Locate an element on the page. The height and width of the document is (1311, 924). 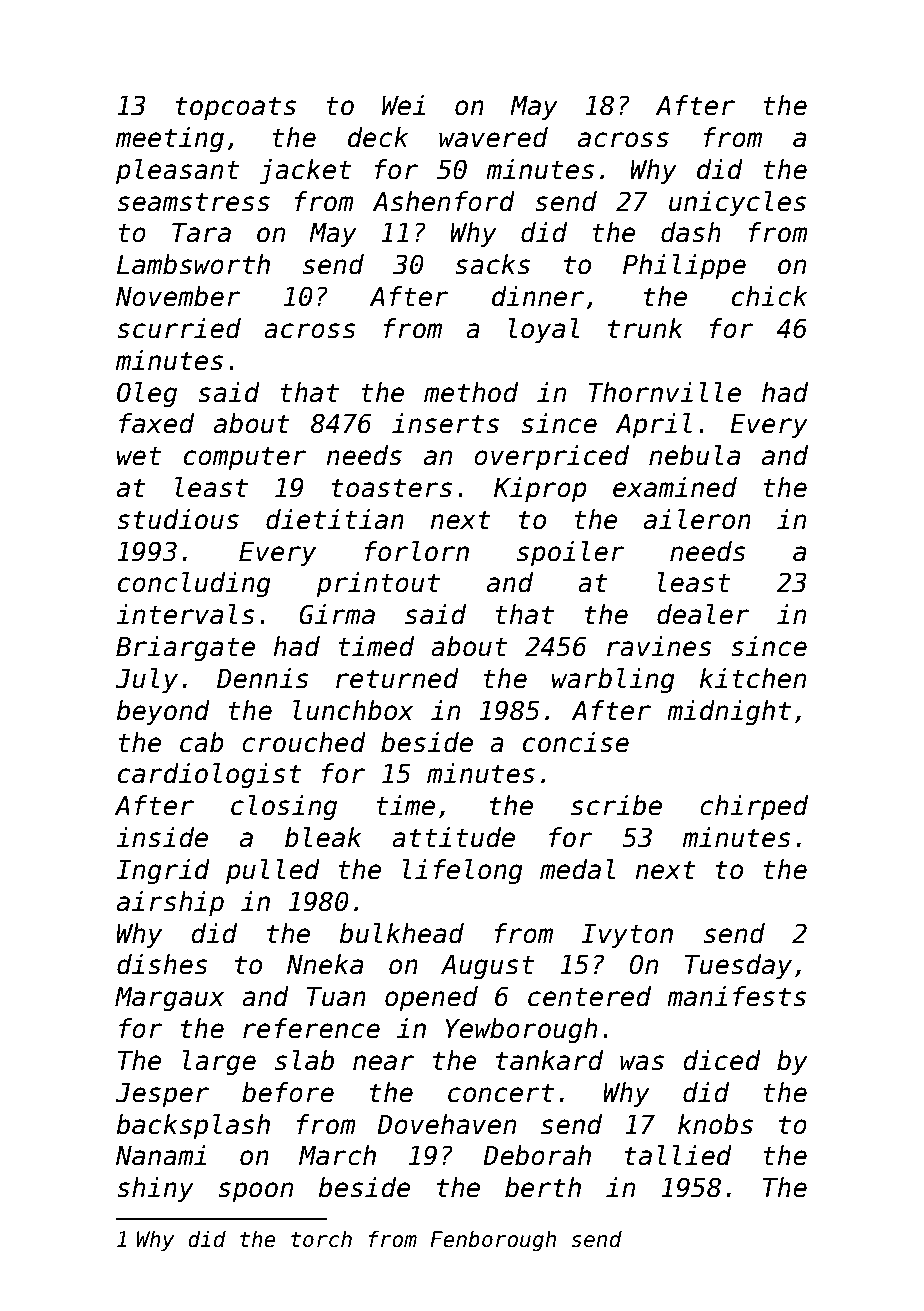
spoon is located at coordinates (255, 1192).
